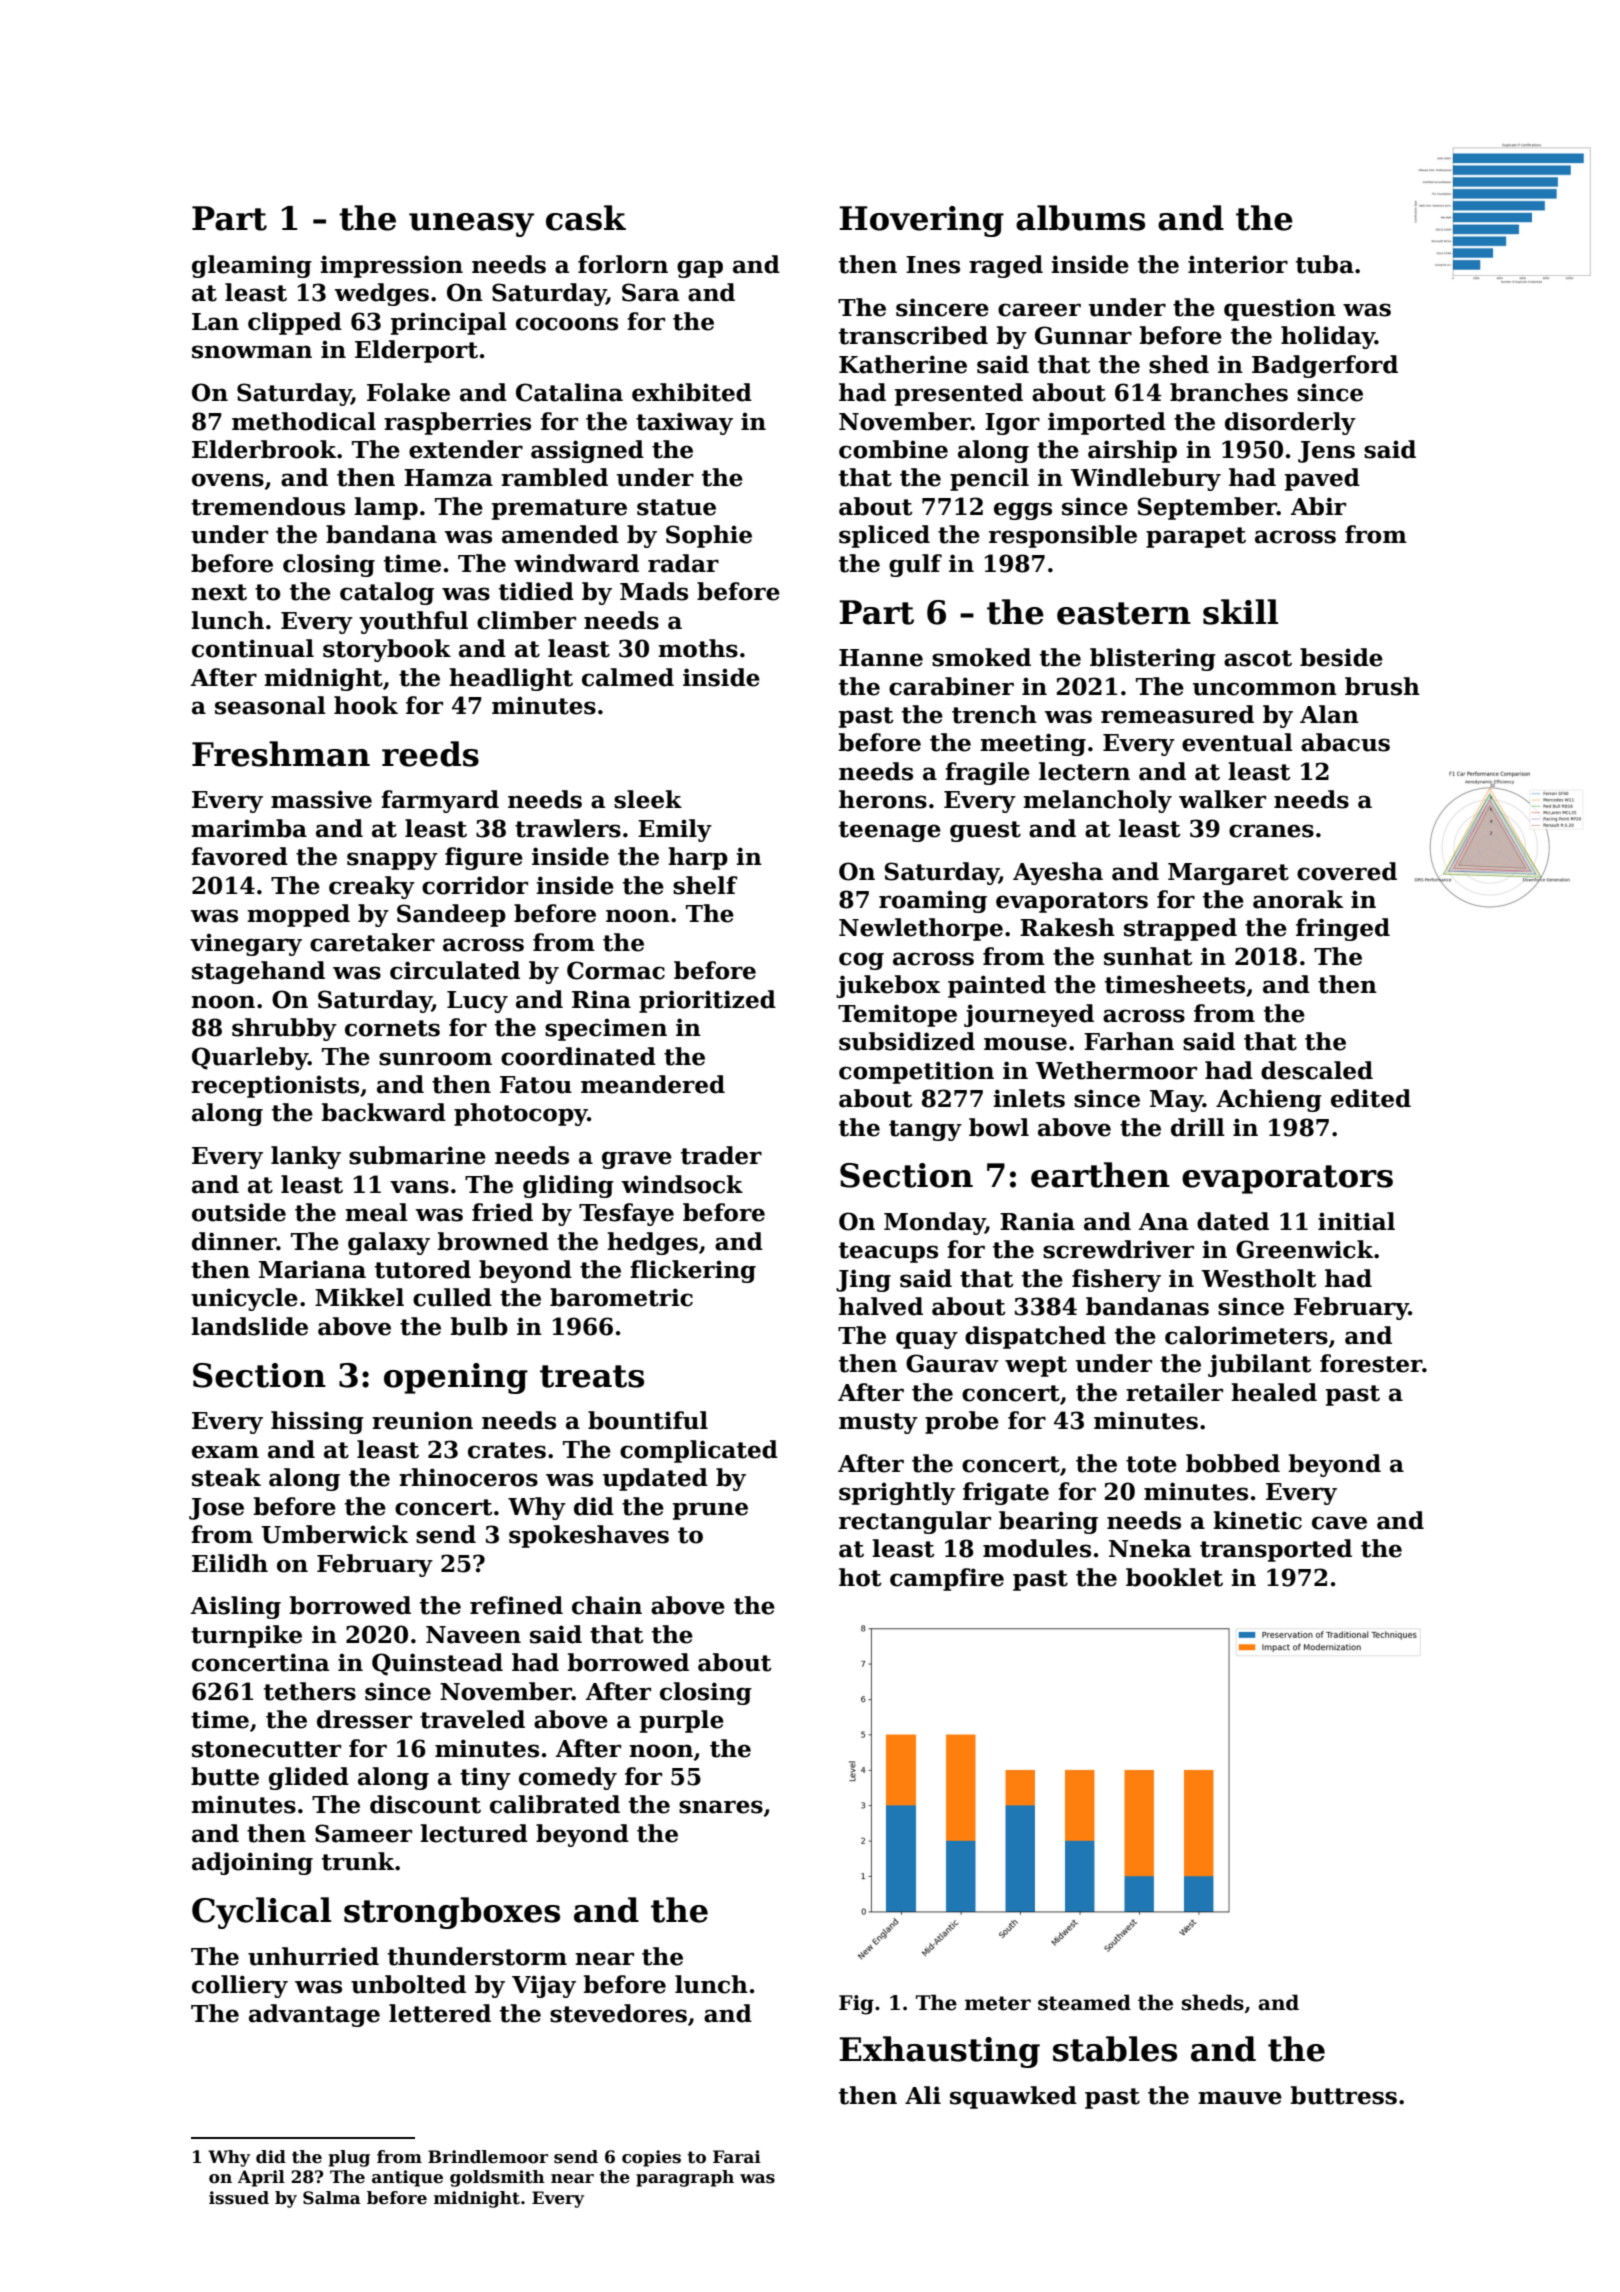 This image has height=2292, width=1620. Describe the element at coordinates (1318, 506) in the image. I see `Abir` at that location.
